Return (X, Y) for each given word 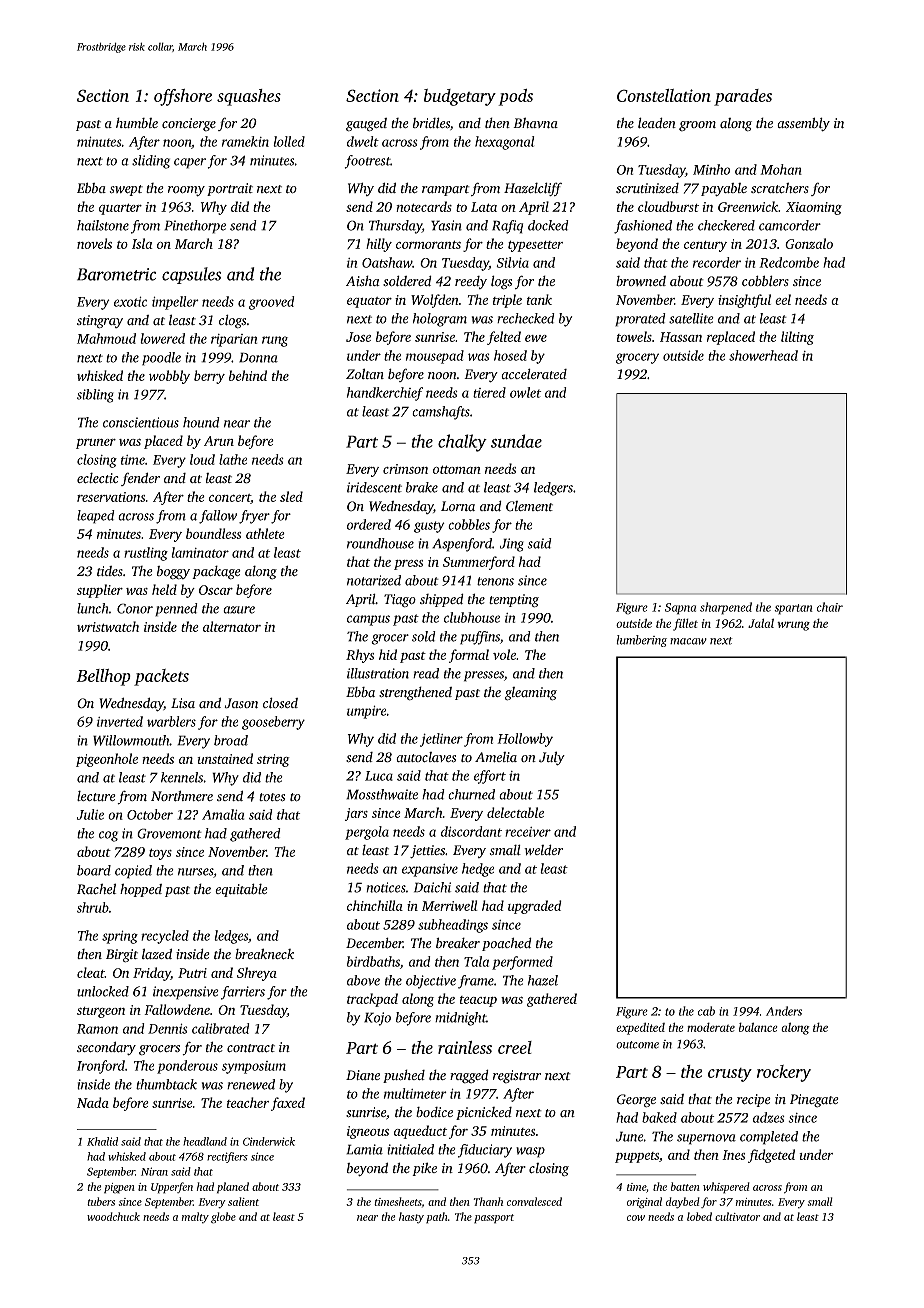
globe (223, 1218)
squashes (249, 97)
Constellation (664, 95)
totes (272, 797)
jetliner (441, 740)
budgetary (460, 97)
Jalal (761, 623)
